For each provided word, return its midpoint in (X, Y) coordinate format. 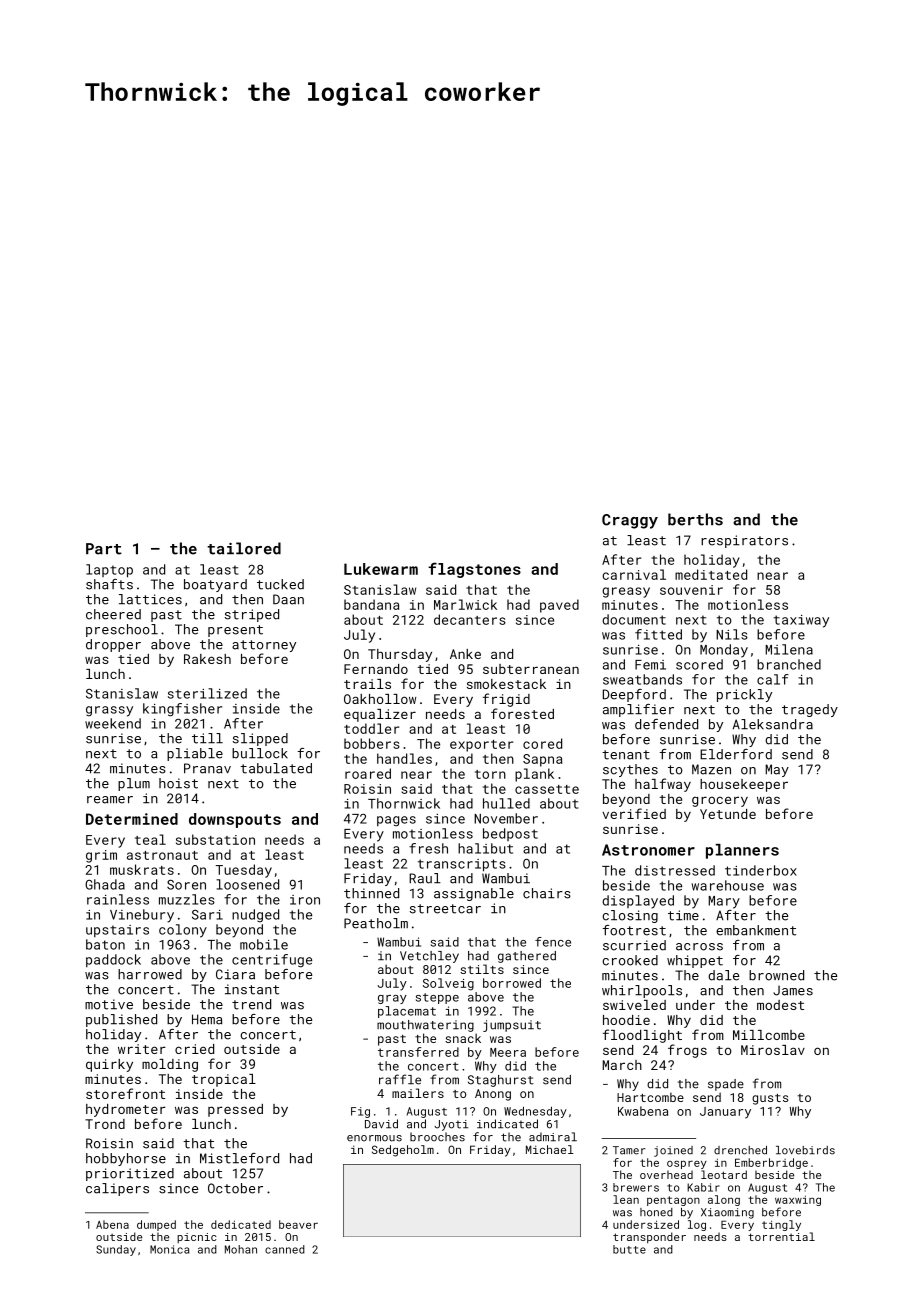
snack (463, 1038)
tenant (626, 755)
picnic (197, 1238)
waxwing (798, 1200)
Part (104, 549)
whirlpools (642, 991)
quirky (109, 1065)
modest (780, 1005)
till (207, 738)
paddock (113, 960)
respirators (744, 541)
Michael (550, 1149)
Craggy (630, 521)
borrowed (512, 983)
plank (534, 775)
